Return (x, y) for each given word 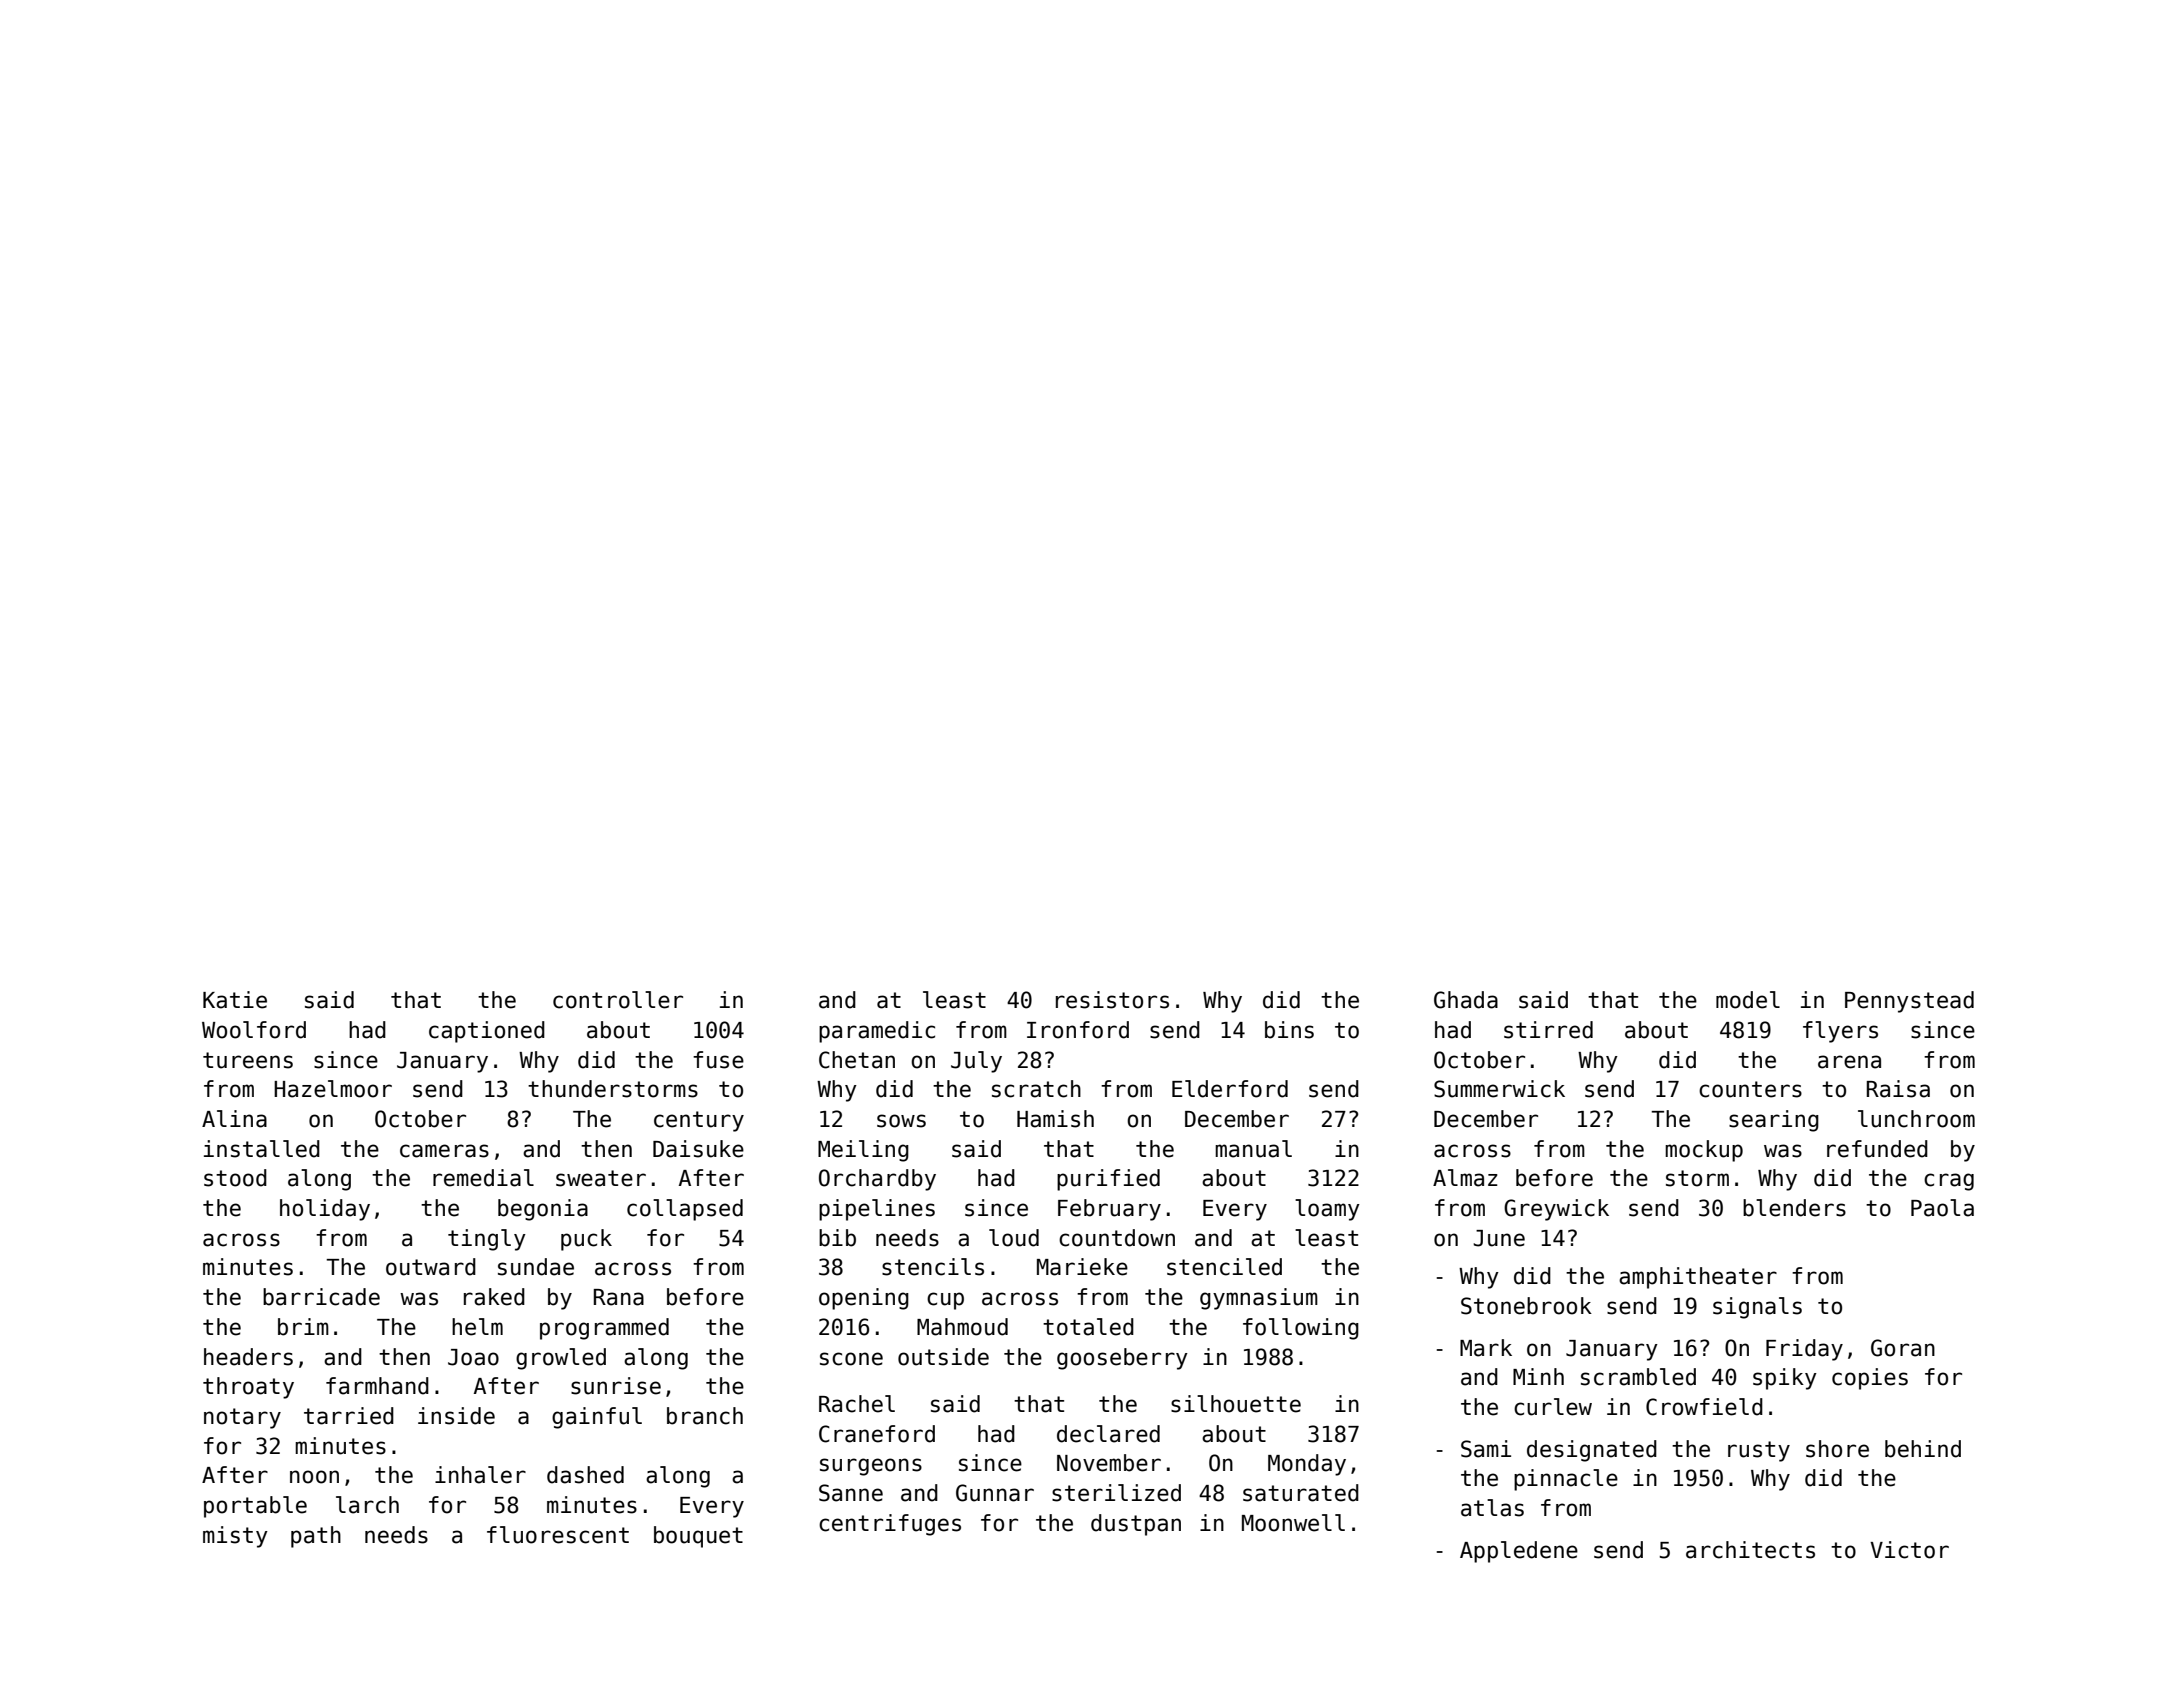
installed (262, 1149)
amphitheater (1698, 1278)
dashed (585, 1475)
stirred (1548, 1030)
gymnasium (1259, 1299)
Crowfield (1704, 1407)
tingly (487, 1240)
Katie (235, 1000)
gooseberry (1122, 1359)
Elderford (1230, 1089)
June (1499, 1238)
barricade (321, 1297)
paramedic (877, 1032)
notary (242, 1418)
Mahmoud (962, 1327)
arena (1849, 1062)
